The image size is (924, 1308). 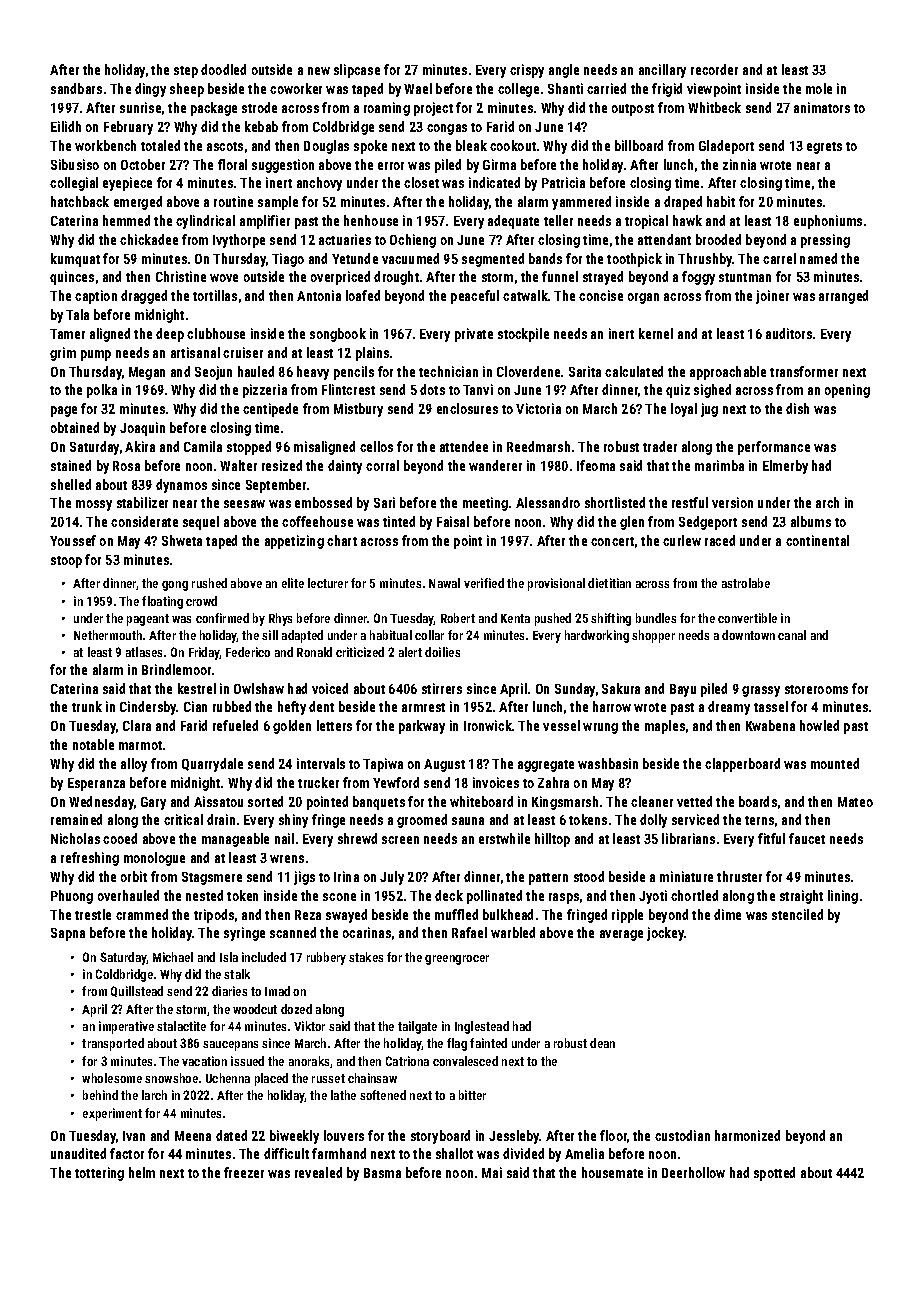 What do you see at coordinates (410, 258) in the screenshot?
I see `vacuumed` at bounding box center [410, 258].
